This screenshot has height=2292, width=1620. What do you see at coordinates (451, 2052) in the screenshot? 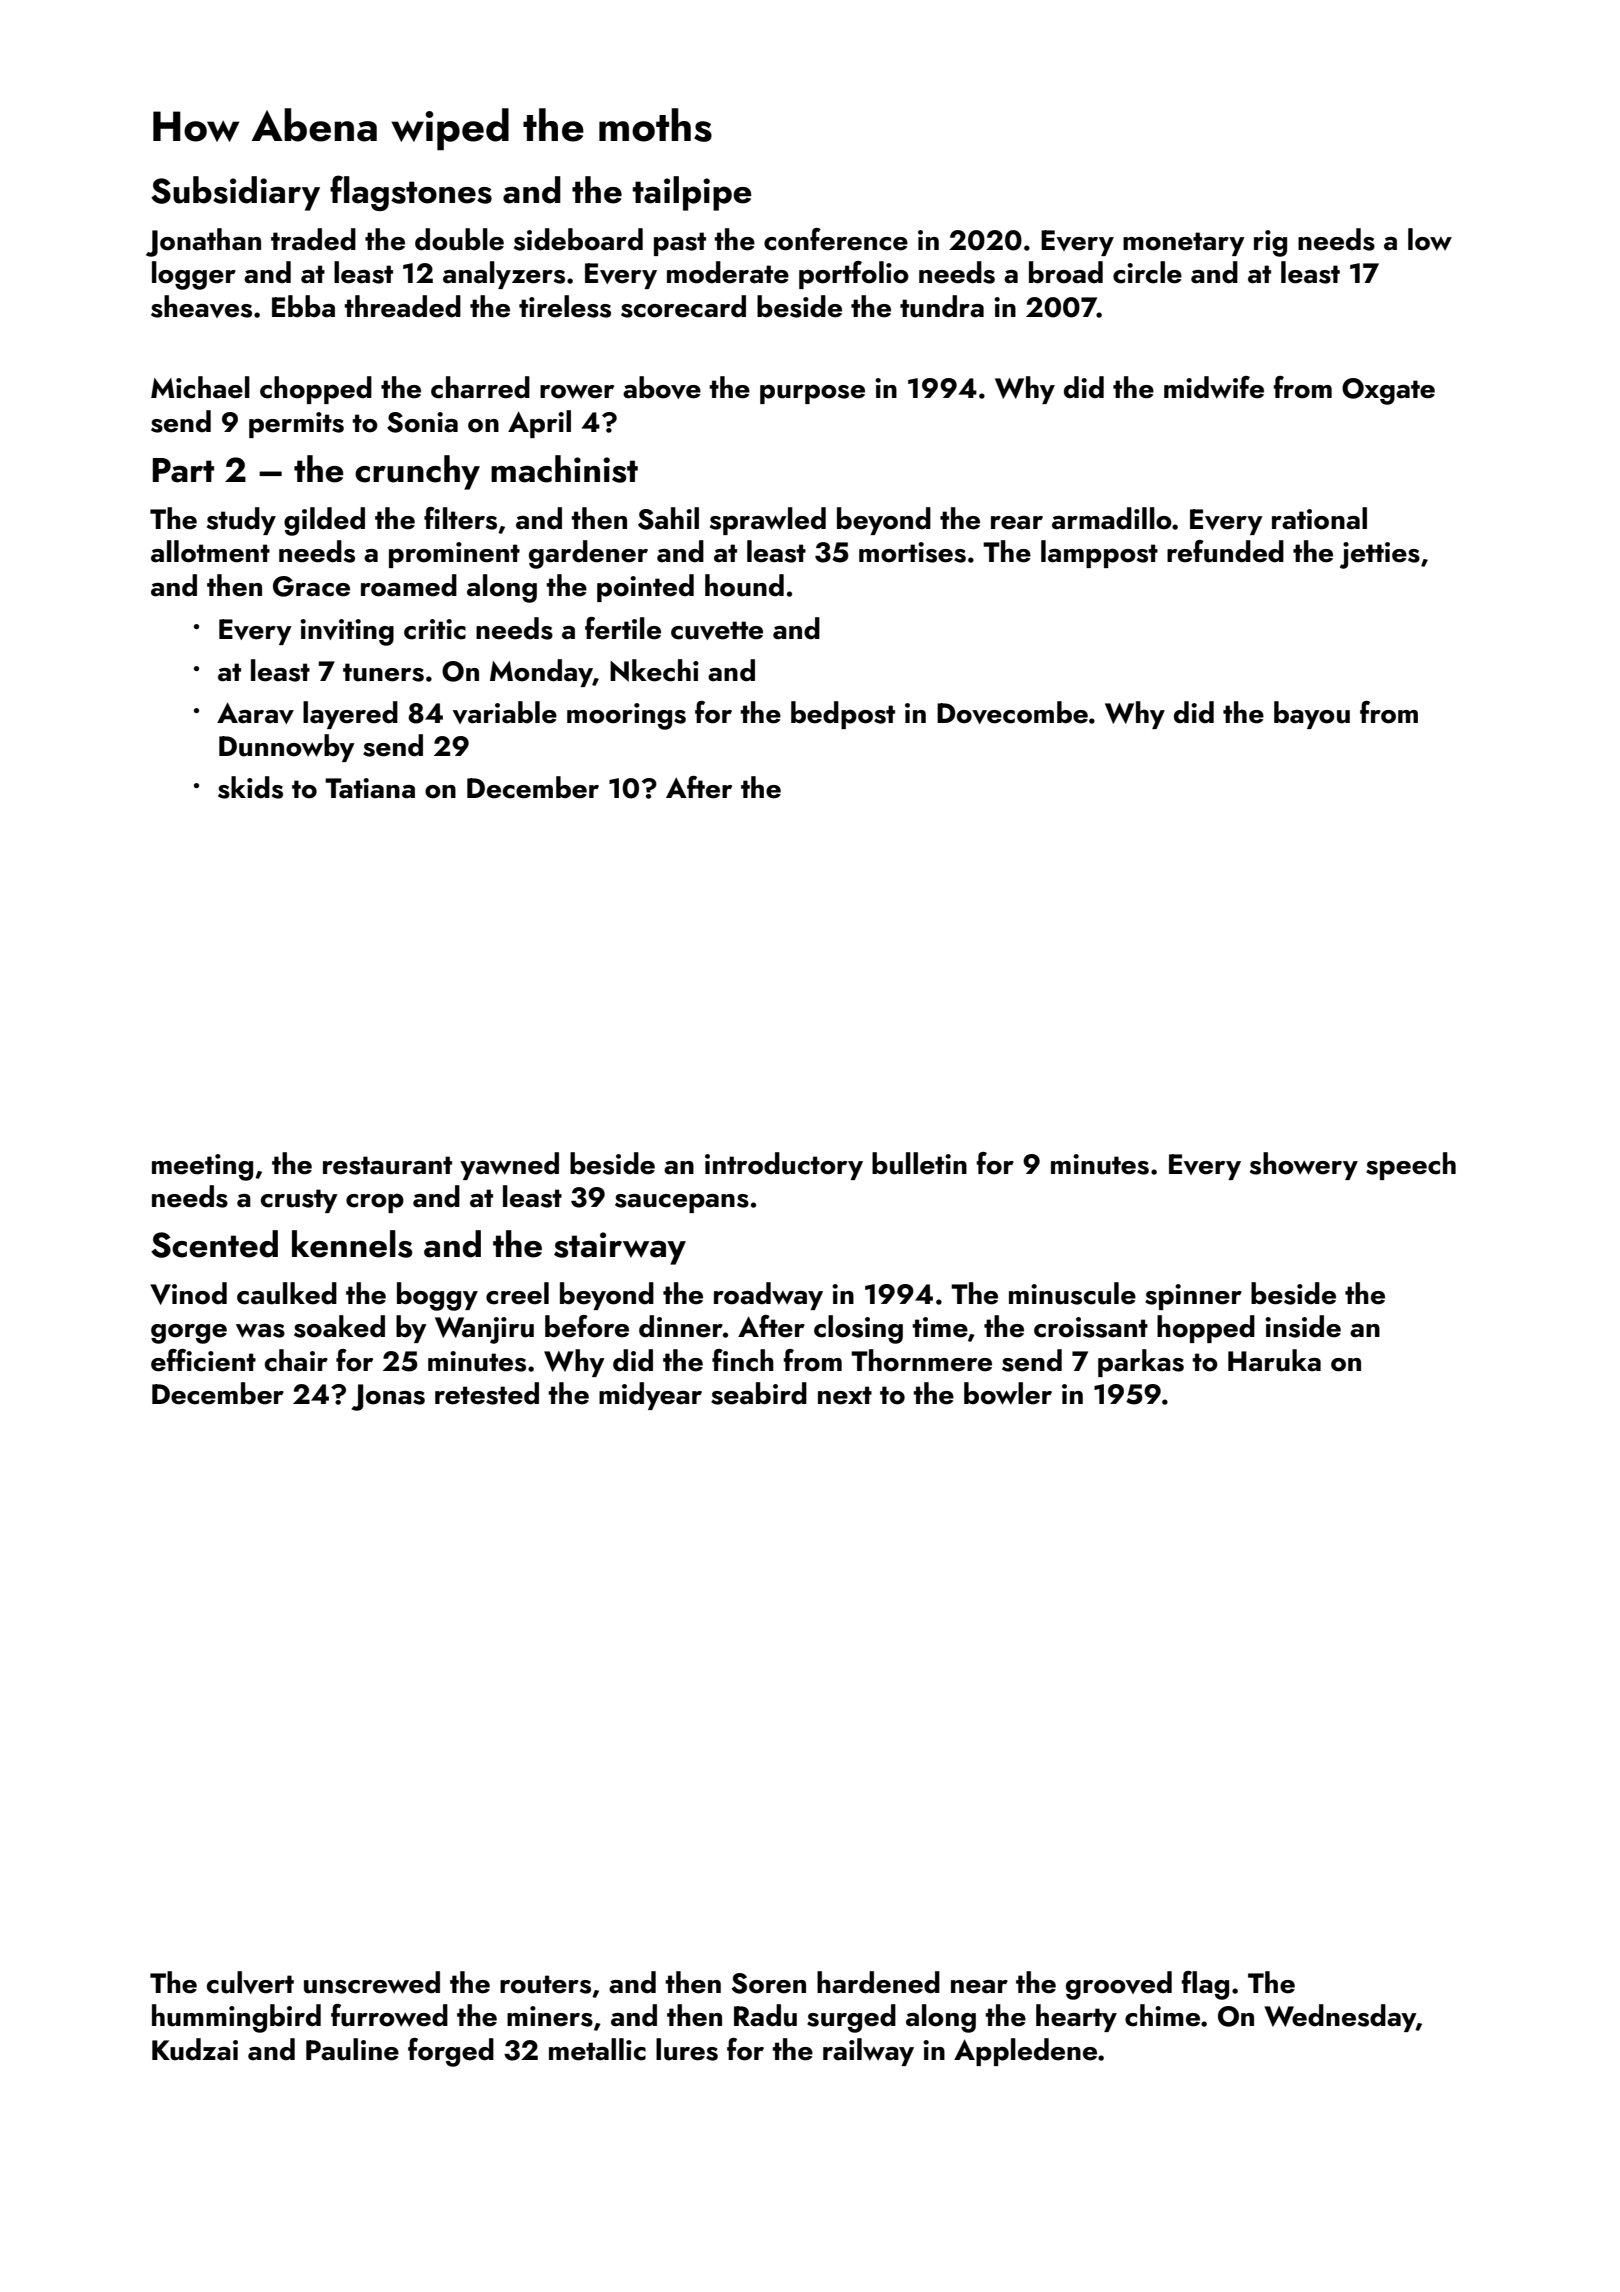
I see `forged` at bounding box center [451, 2052].
